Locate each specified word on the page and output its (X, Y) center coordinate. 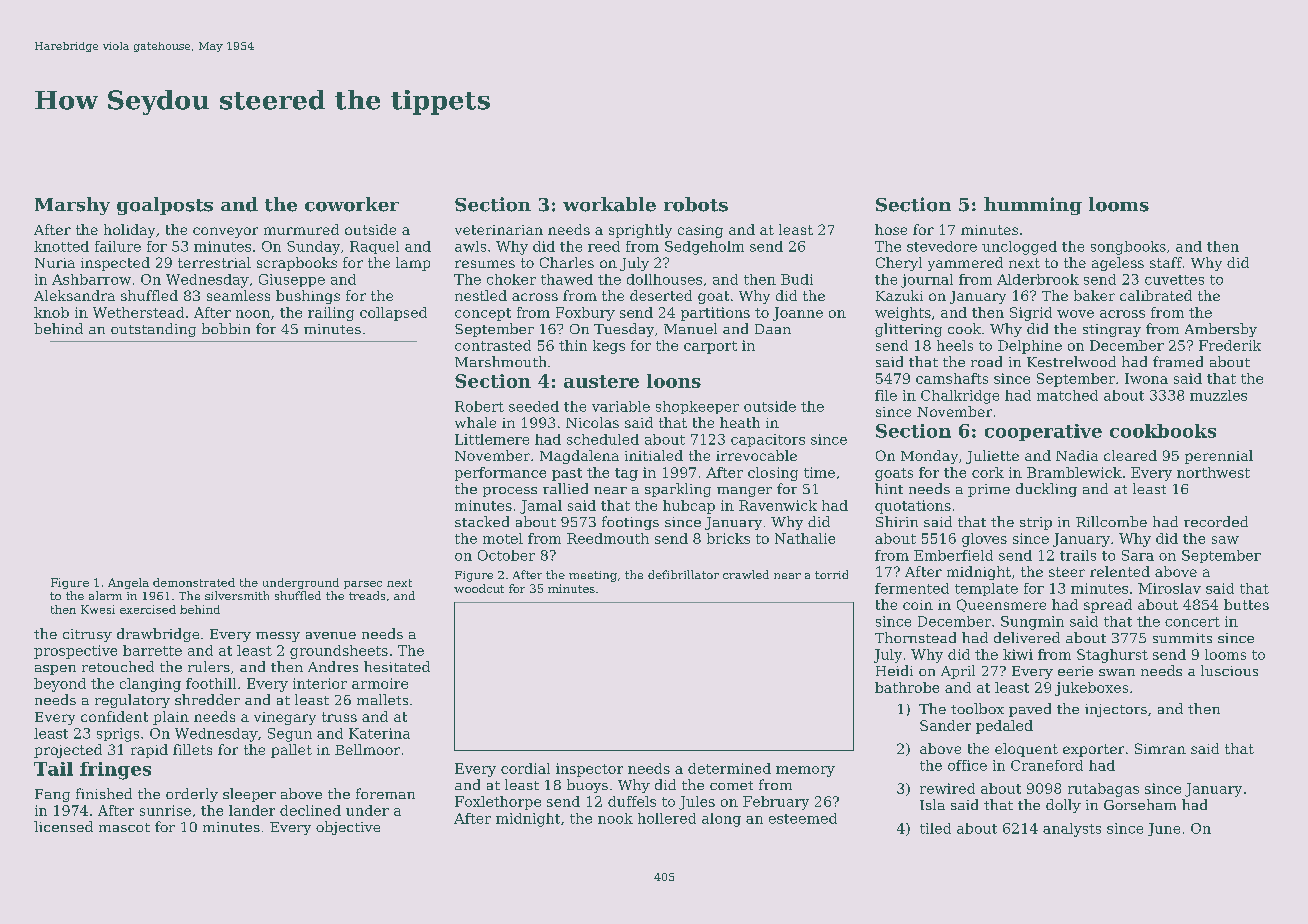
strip (1036, 523)
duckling (1046, 490)
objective (348, 828)
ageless (1118, 264)
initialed (654, 455)
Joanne (798, 314)
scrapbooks (297, 264)
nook (615, 818)
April (958, 672)
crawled (746, 574)
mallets (382, 699)
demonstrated (194, 582)
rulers (209, 666)
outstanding (153, 330)
